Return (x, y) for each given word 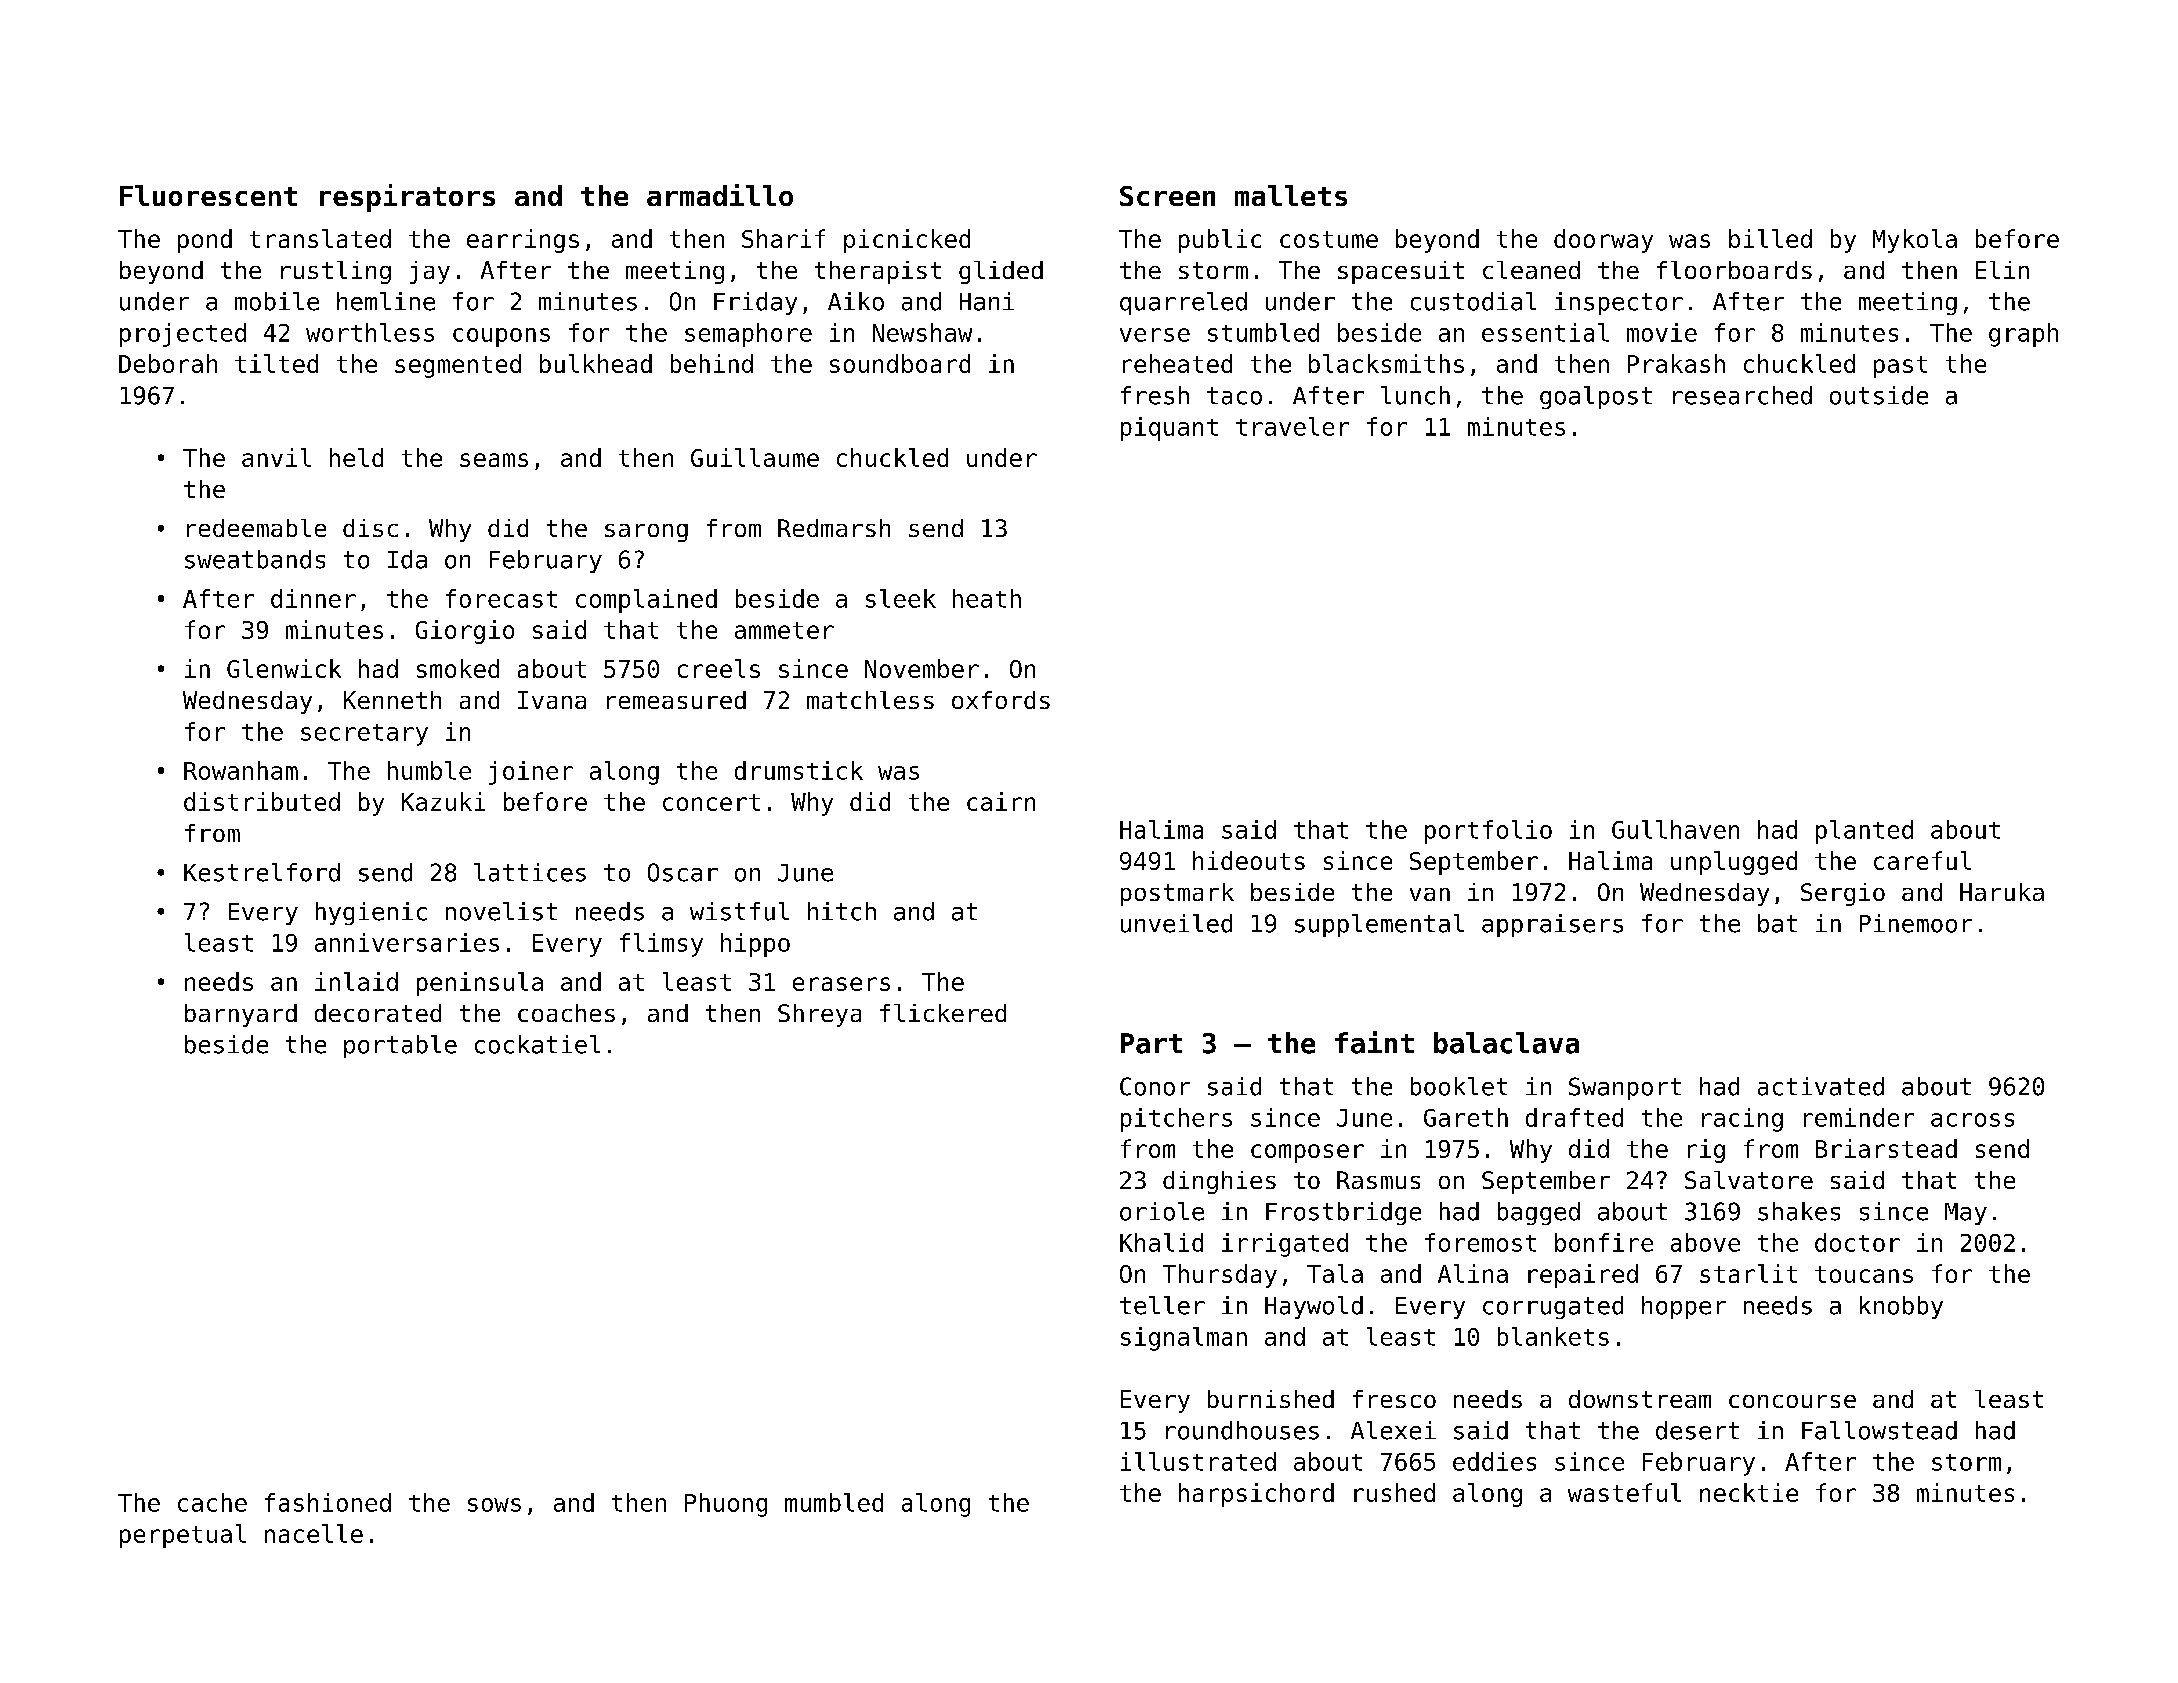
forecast (501, 598)
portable (400, 1046)
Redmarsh (834, 528)
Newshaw (922, 332)
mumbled (834, 1502)
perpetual (183, 1536)
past (1900, 367)
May (1966, 1214)
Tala (1335, 1273)
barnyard (241, 1015)
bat (1777, 923)
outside (1879, 395)
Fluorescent (208, 195)
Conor (1155, 1086)
